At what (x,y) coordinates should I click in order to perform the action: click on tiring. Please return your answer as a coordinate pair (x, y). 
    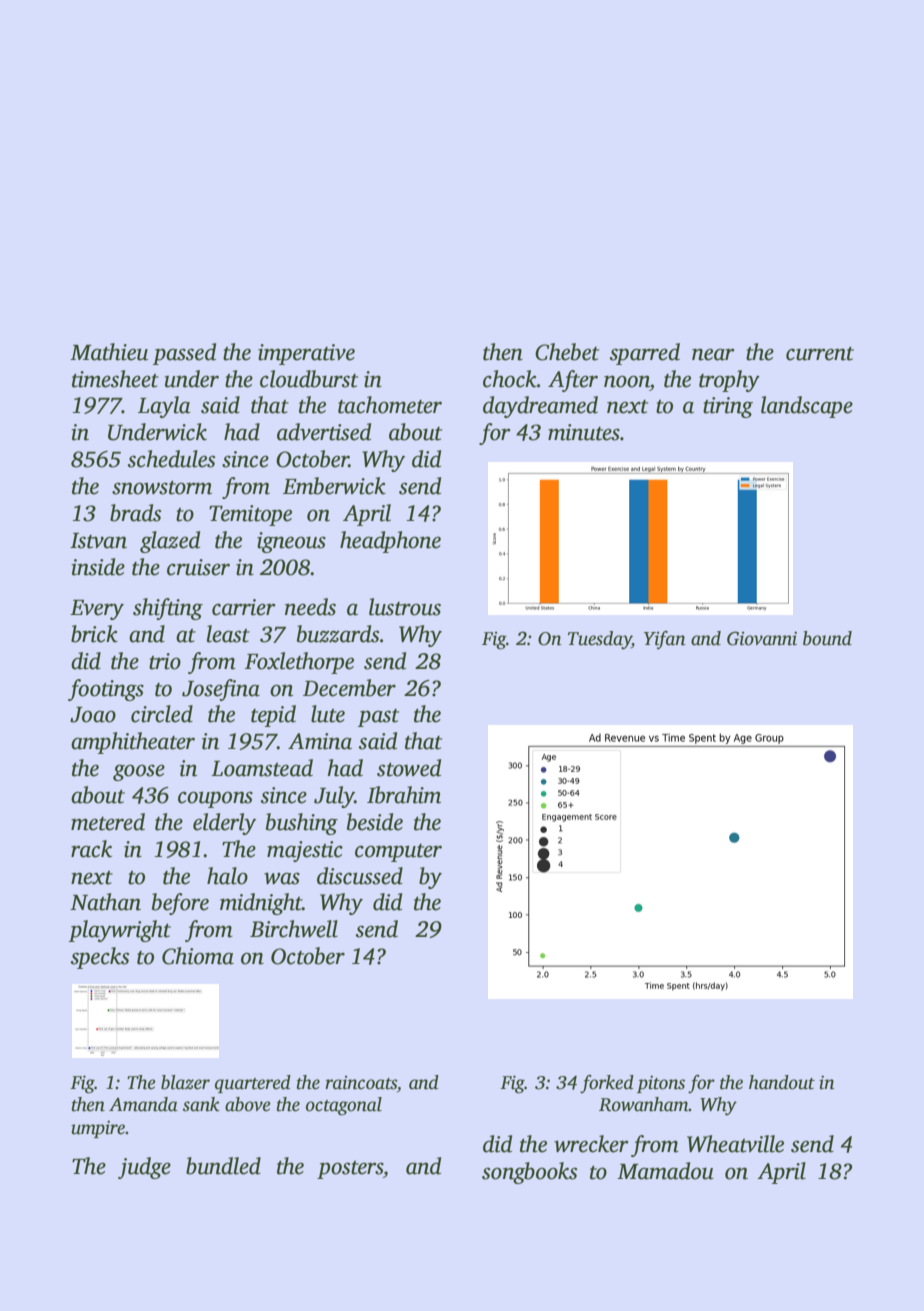
    Looking at the image, I should click on (728, 407).
